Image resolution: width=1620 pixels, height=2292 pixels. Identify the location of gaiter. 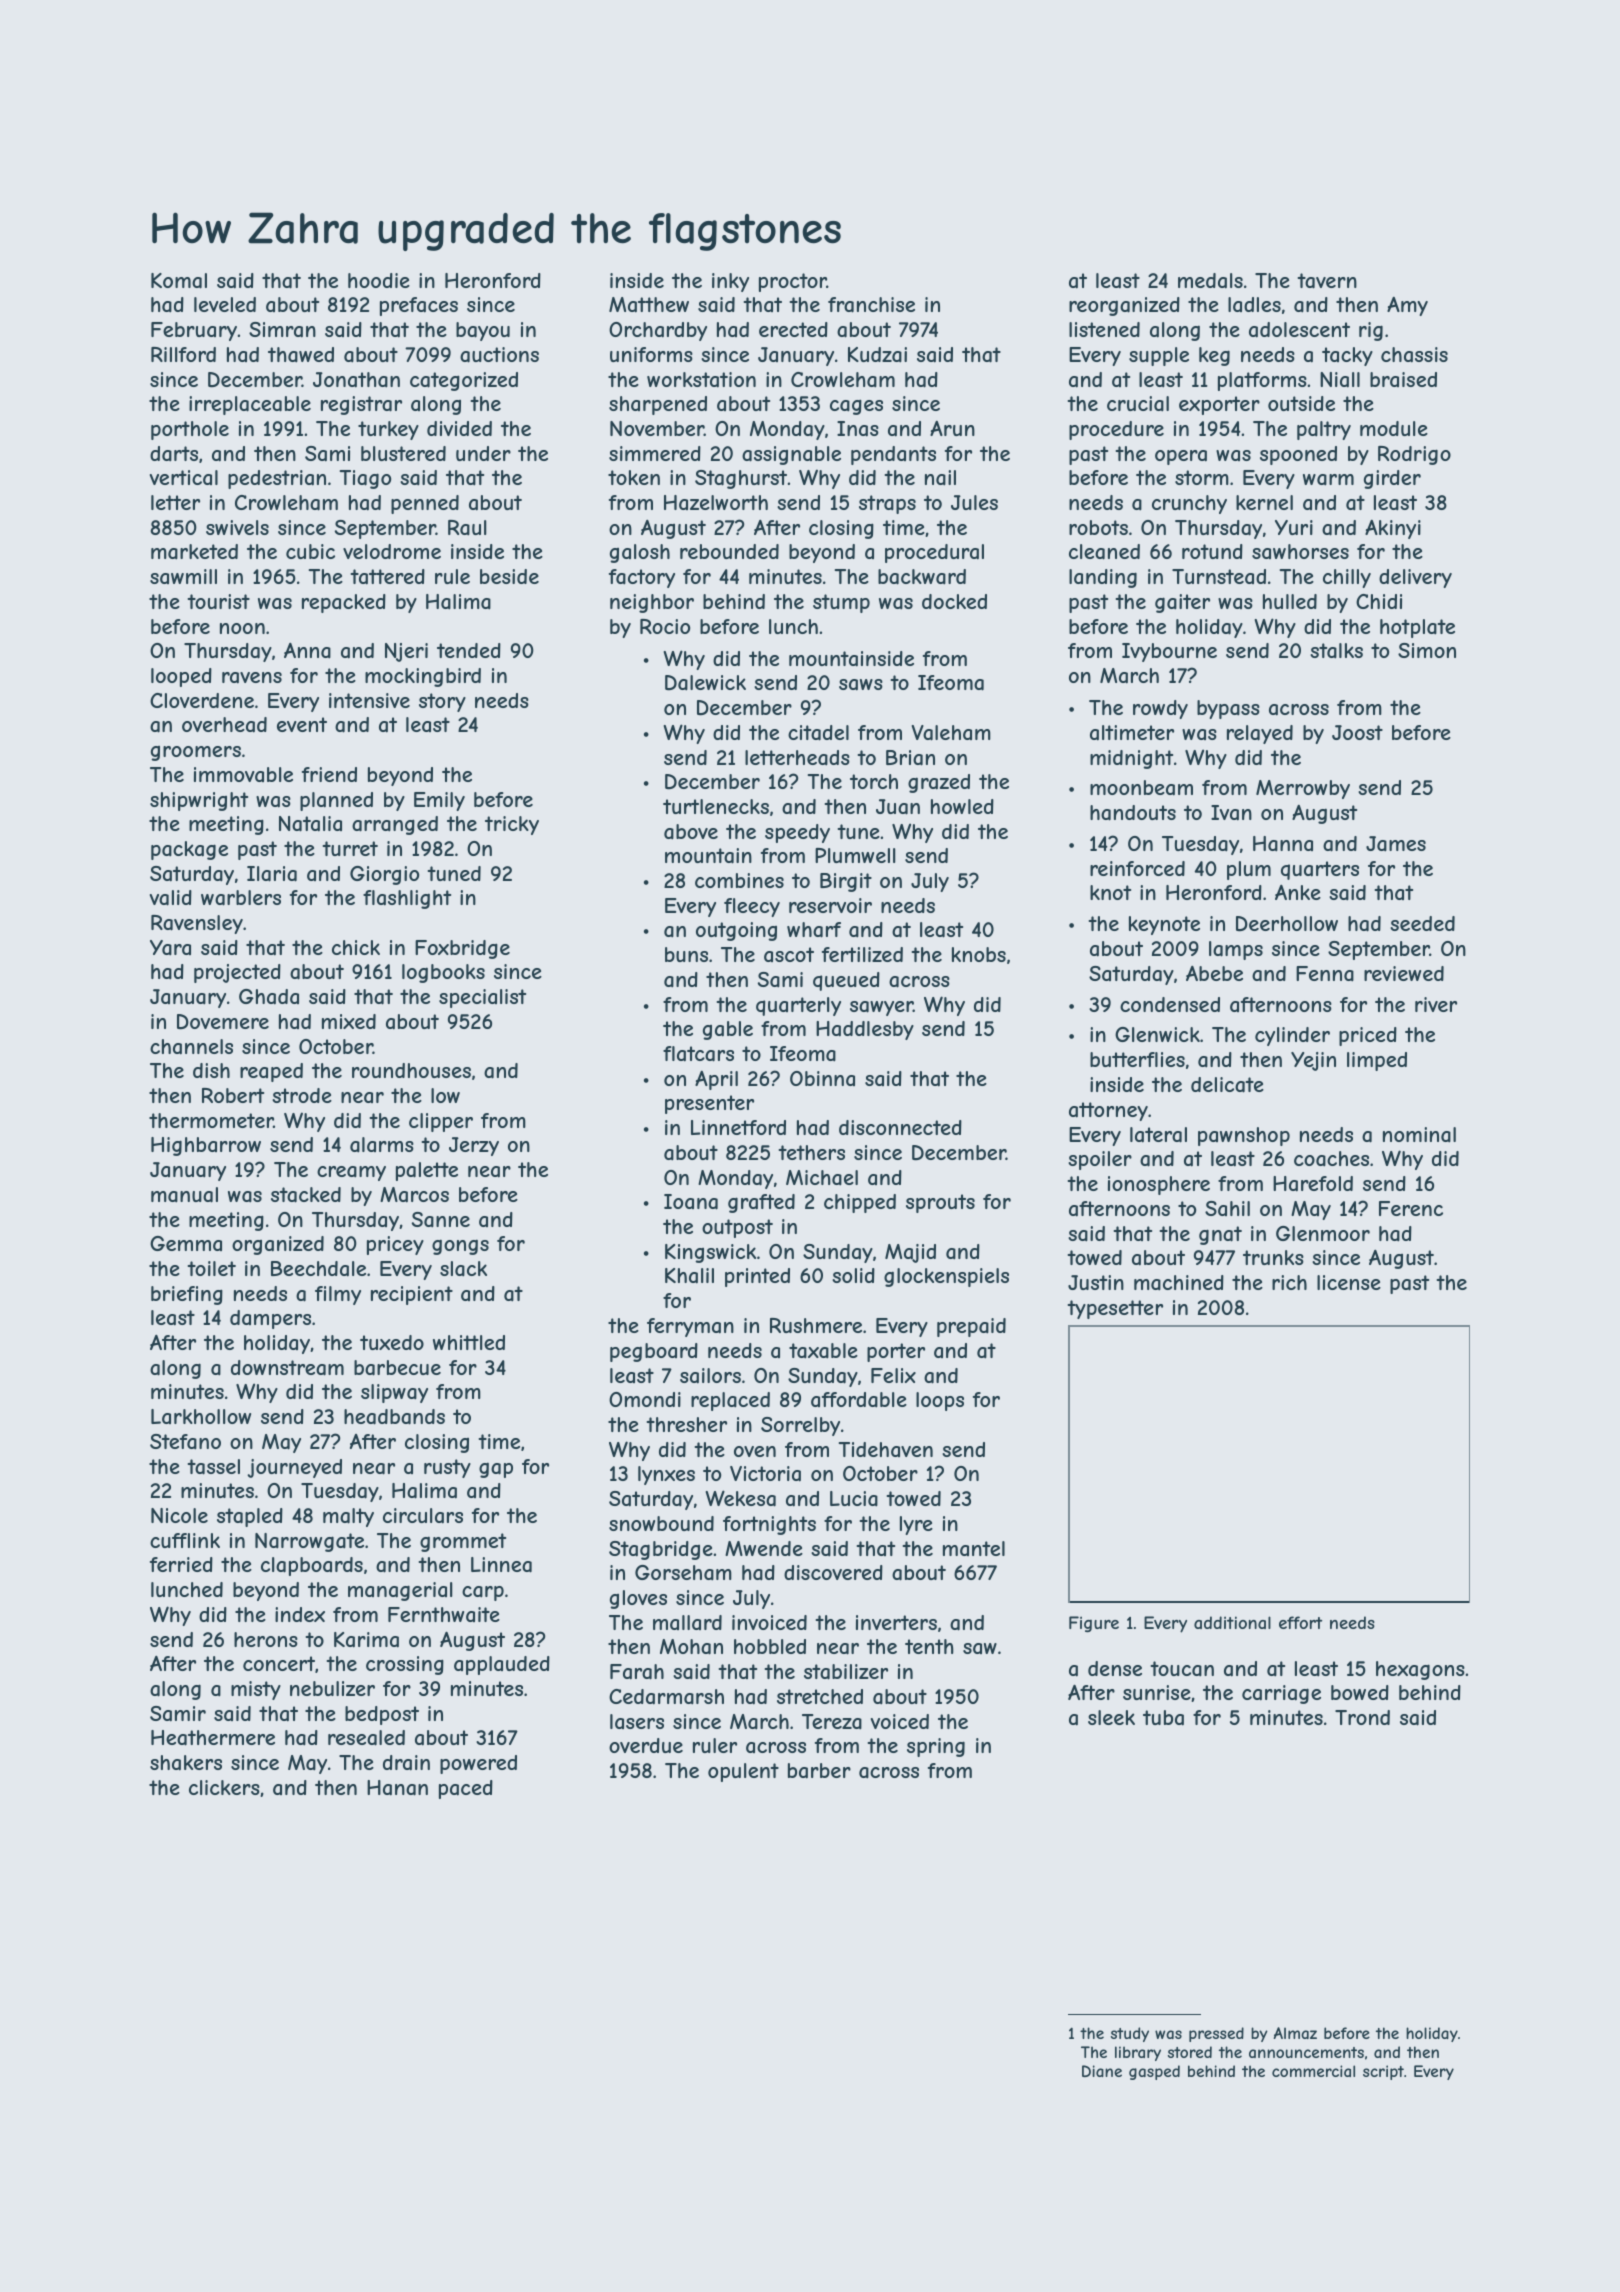
(1182, 603).
